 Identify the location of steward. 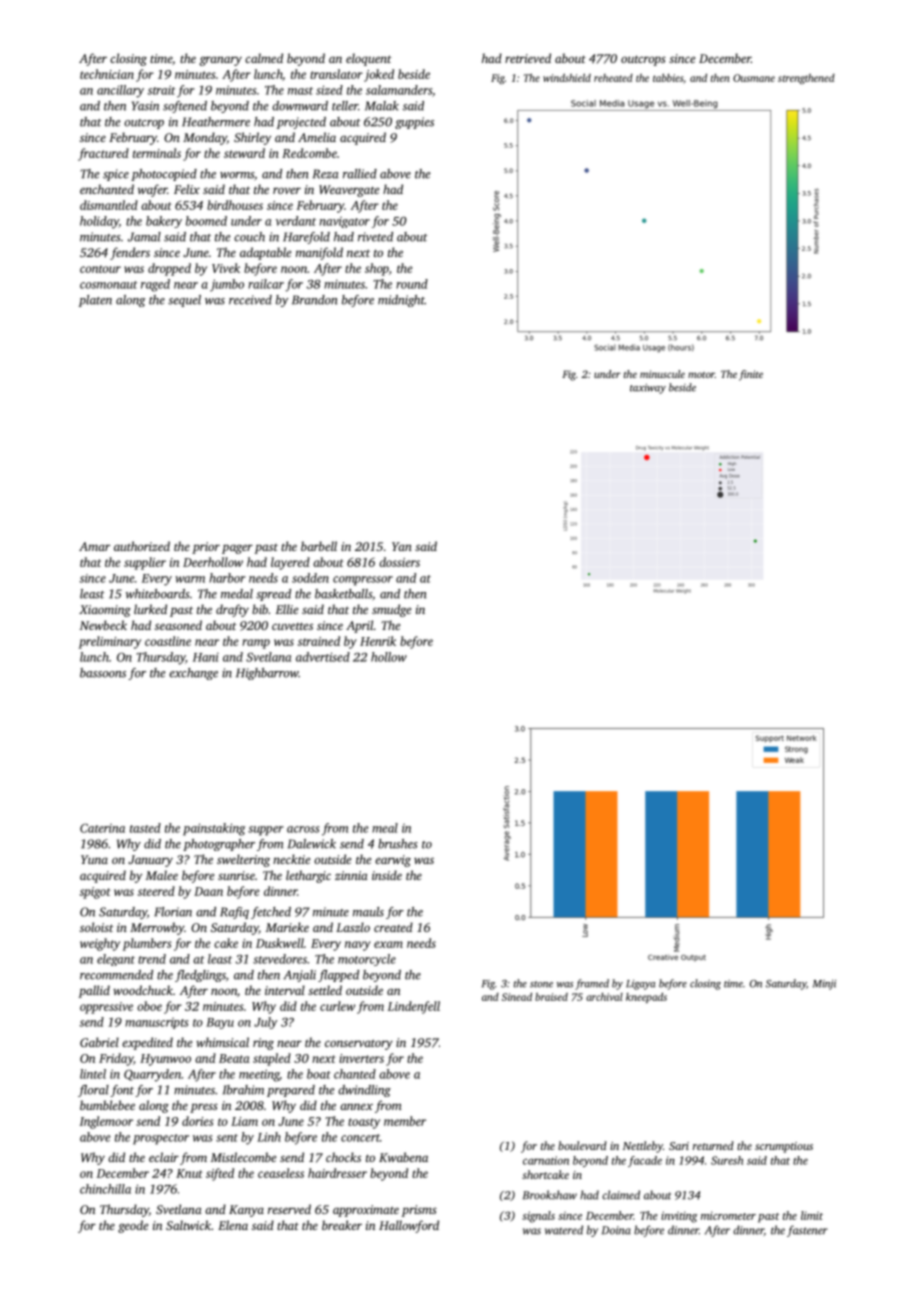
(244, 153).
